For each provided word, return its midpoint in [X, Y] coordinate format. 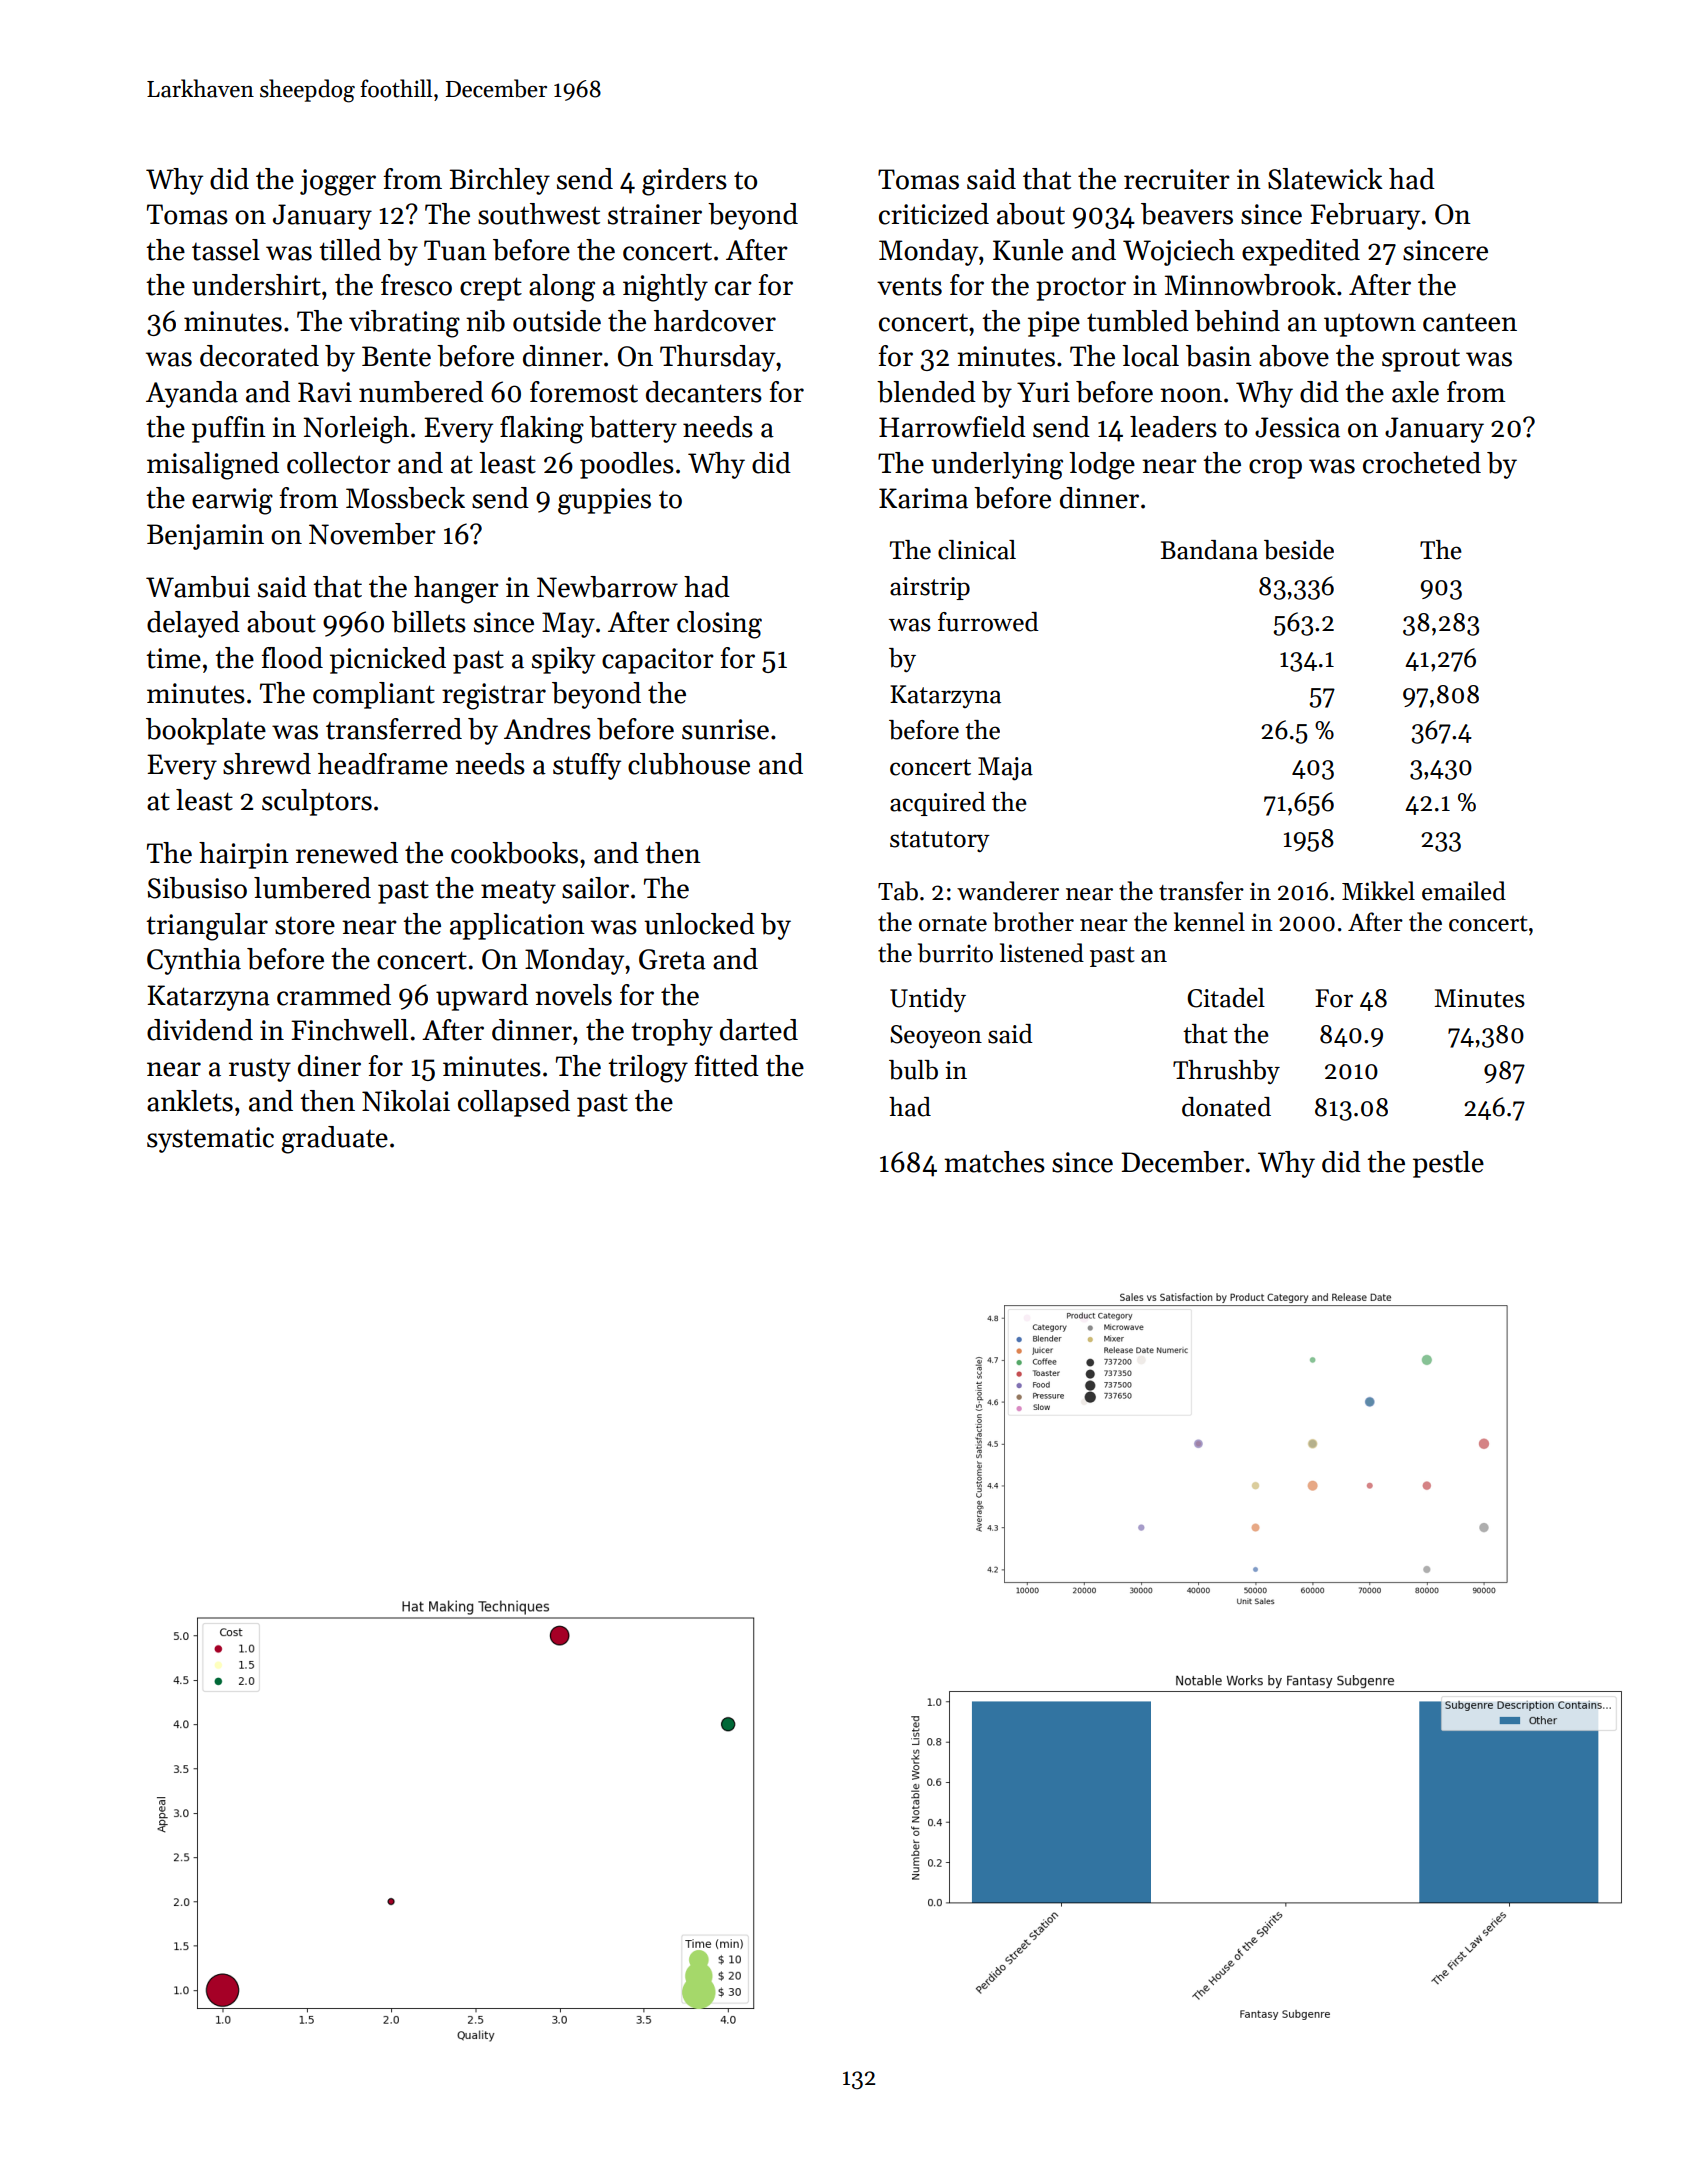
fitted [726, 1066]
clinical [977, 550]
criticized [934, 214]
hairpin [244, 855]
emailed [1464, 891]
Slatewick [1325, 179]
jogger [338, 182]
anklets [190, 1101]
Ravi [325, 392]
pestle [1448, 1164]
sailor [595, 888]
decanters [704, 392]
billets [429, 622]
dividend [200, 1030]
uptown [1370, 325]
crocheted [1422, 463]
